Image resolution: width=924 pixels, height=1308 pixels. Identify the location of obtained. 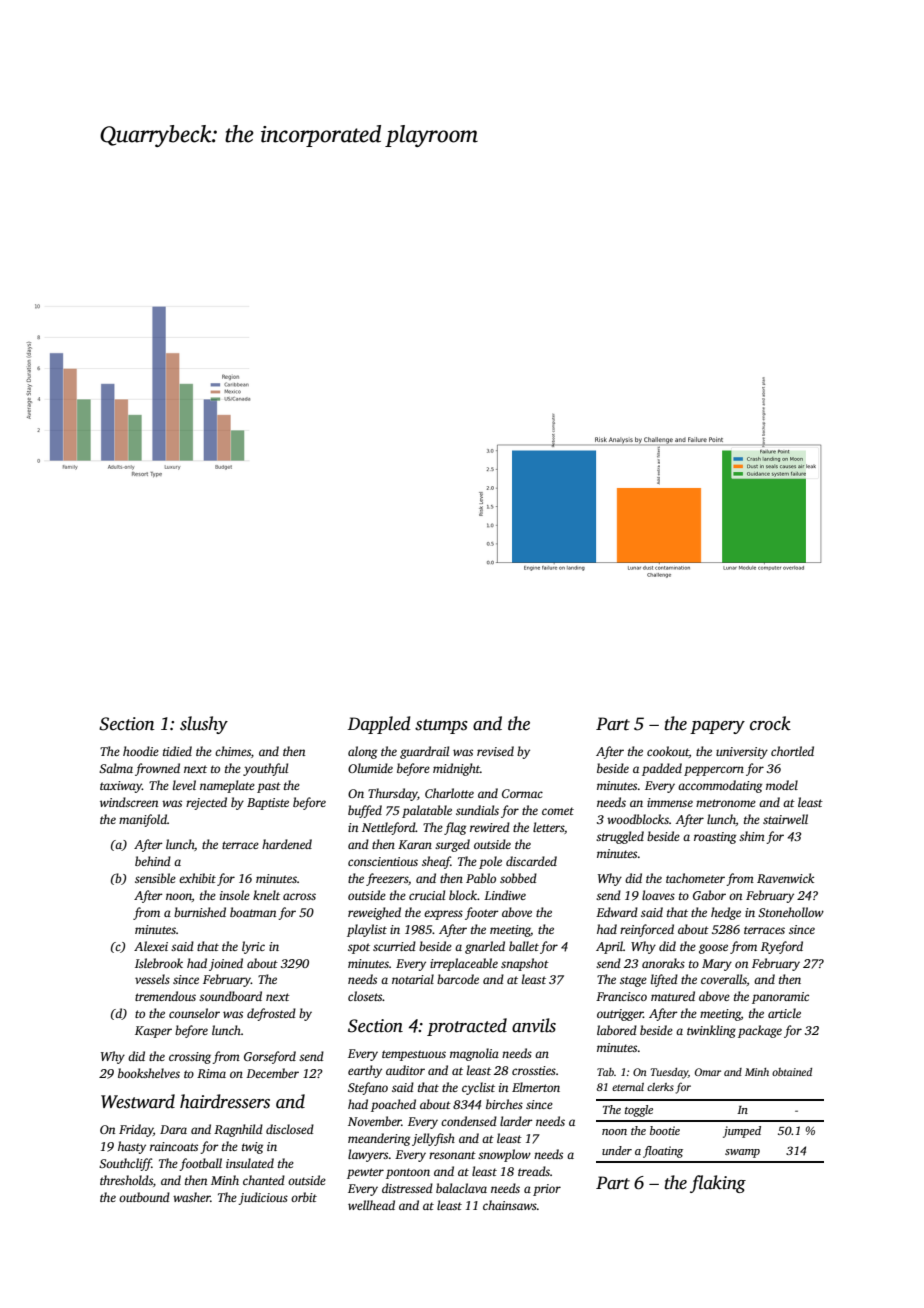
(792, 1072).
